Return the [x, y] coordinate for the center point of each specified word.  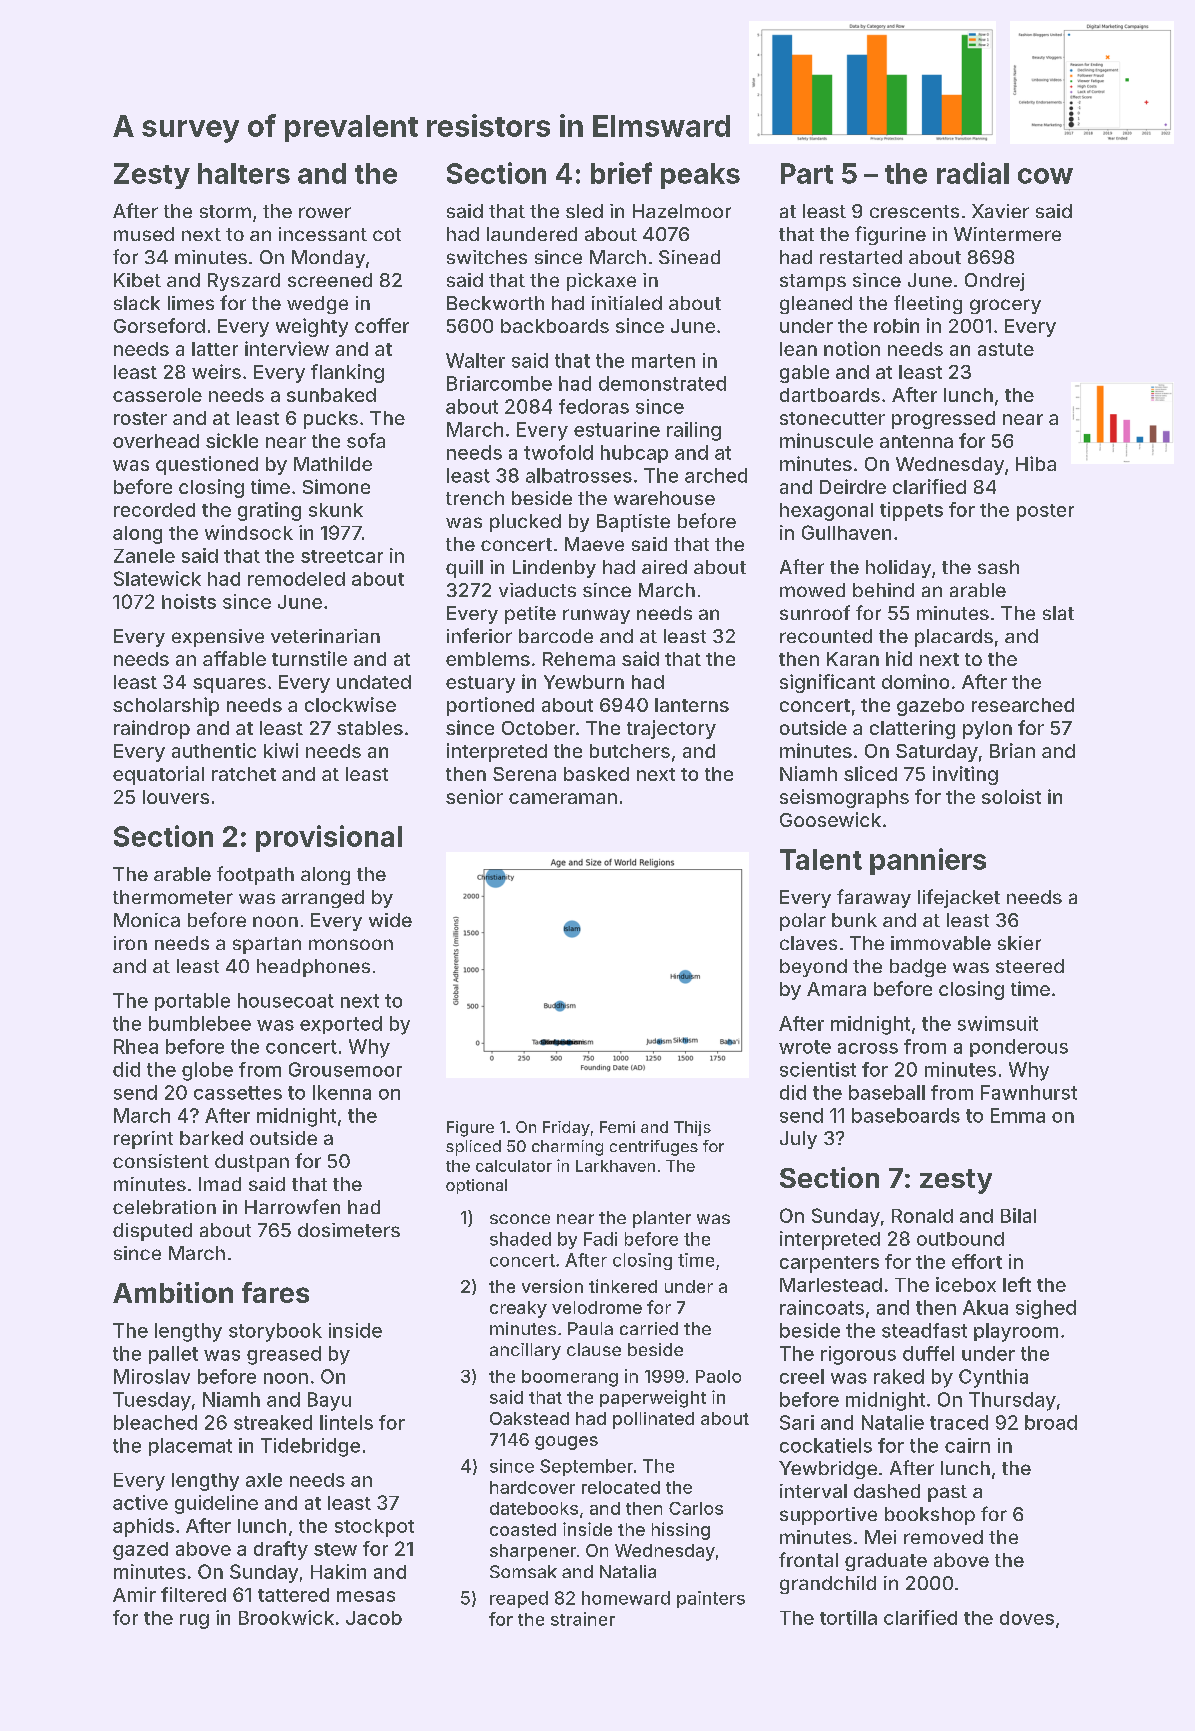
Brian [1012, 750]
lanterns [692, 705]
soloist [1011, 796]
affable [234, 658]
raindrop [152, 729]
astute [1006, 349]
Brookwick [286, 1617]
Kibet [137, 280]
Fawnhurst [1029, 1092]
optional [476, 1186]
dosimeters [349, 1230]
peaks [700, 176]
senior [474, 796]
